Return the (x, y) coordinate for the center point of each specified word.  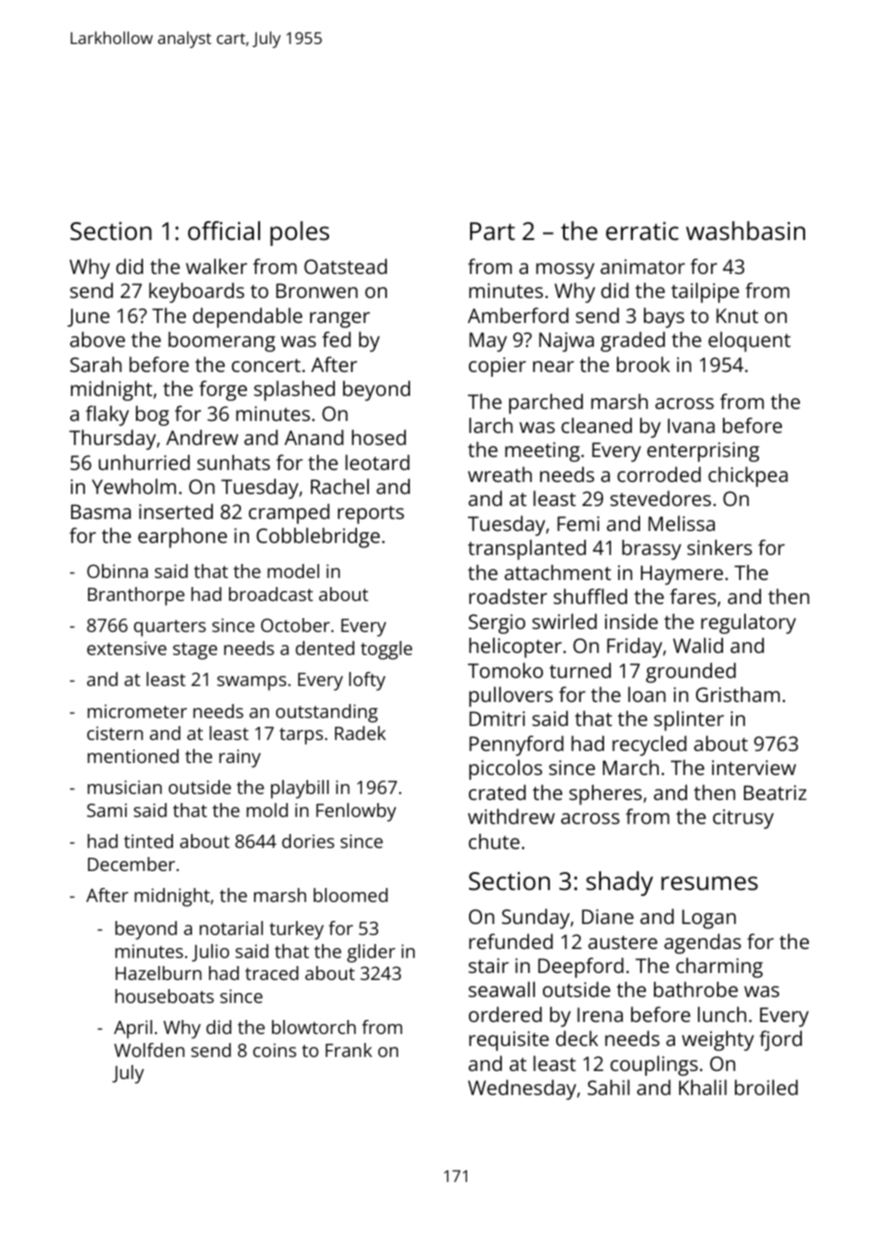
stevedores (660, 498)
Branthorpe (136, 596)
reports (371, 515)
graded (633, 342)
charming (719, 968)
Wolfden (149, 1050)
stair (489, 965)
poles (299, 233)
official (224, 230)
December (131, 864)
